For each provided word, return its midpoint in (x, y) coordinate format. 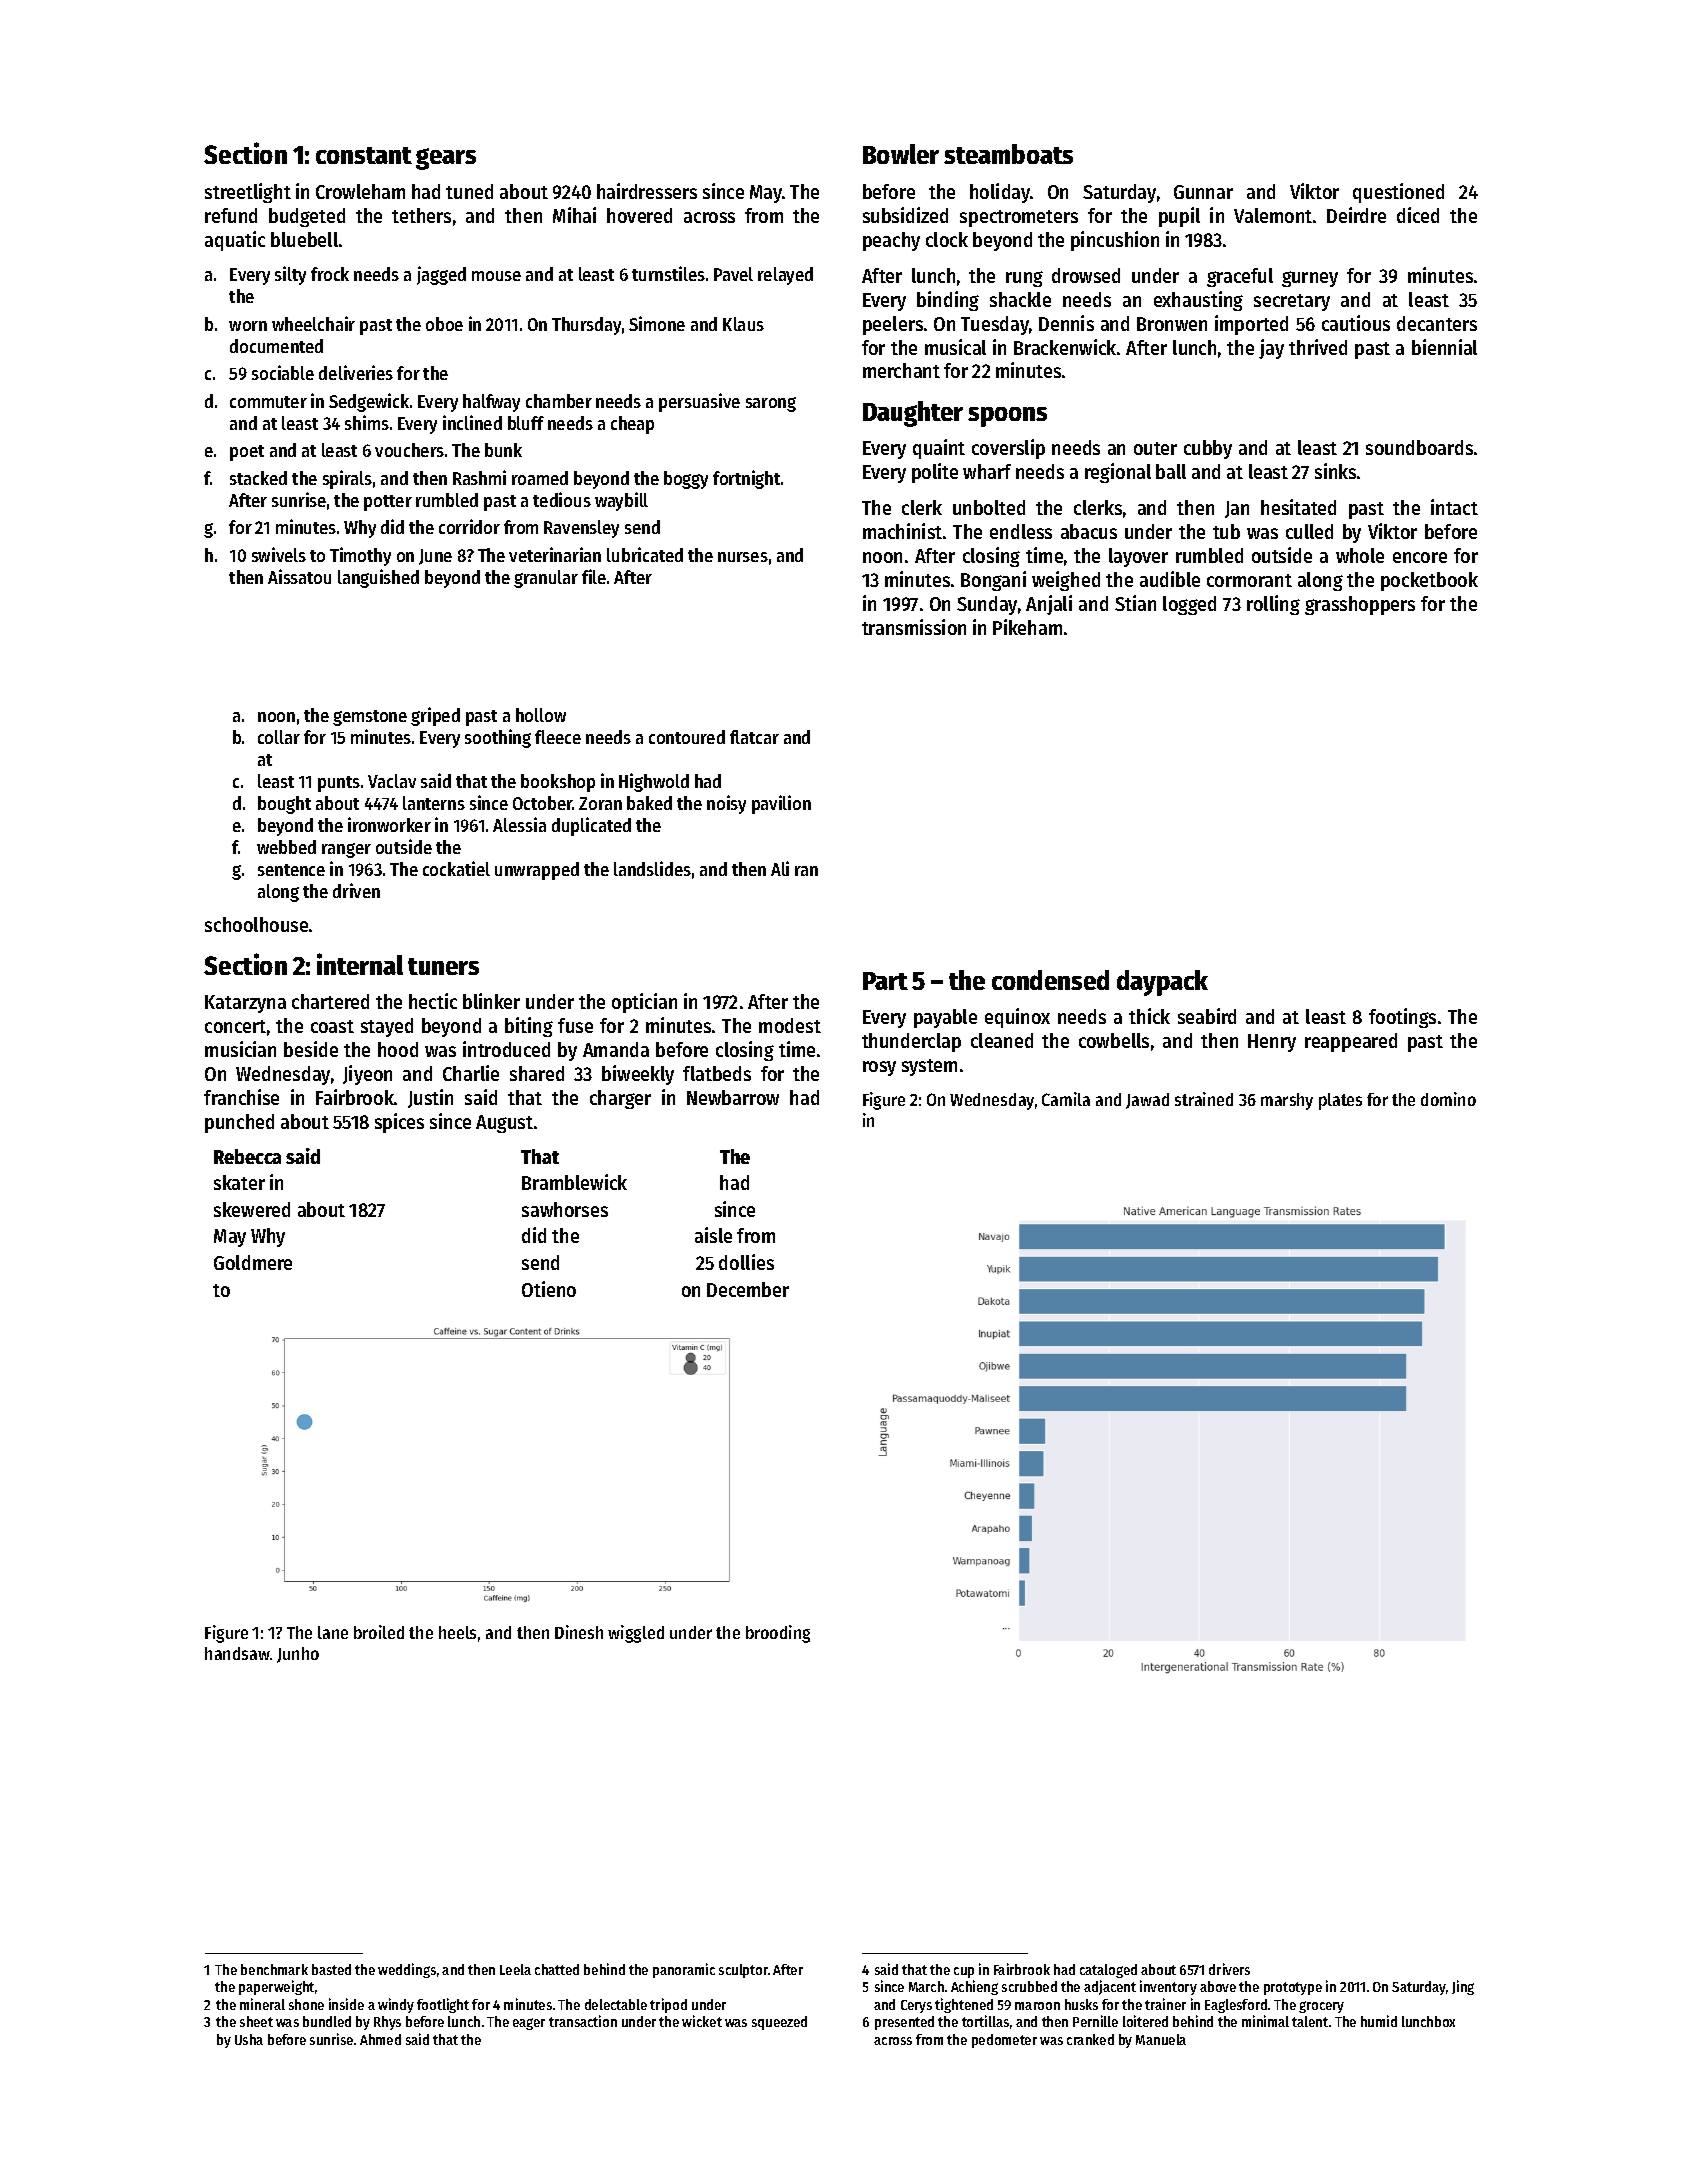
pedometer (1004, 2041)
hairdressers (647, 191)
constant (364, 155)
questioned (1398, 193)
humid (1379, 2021)
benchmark (274, 1969)
